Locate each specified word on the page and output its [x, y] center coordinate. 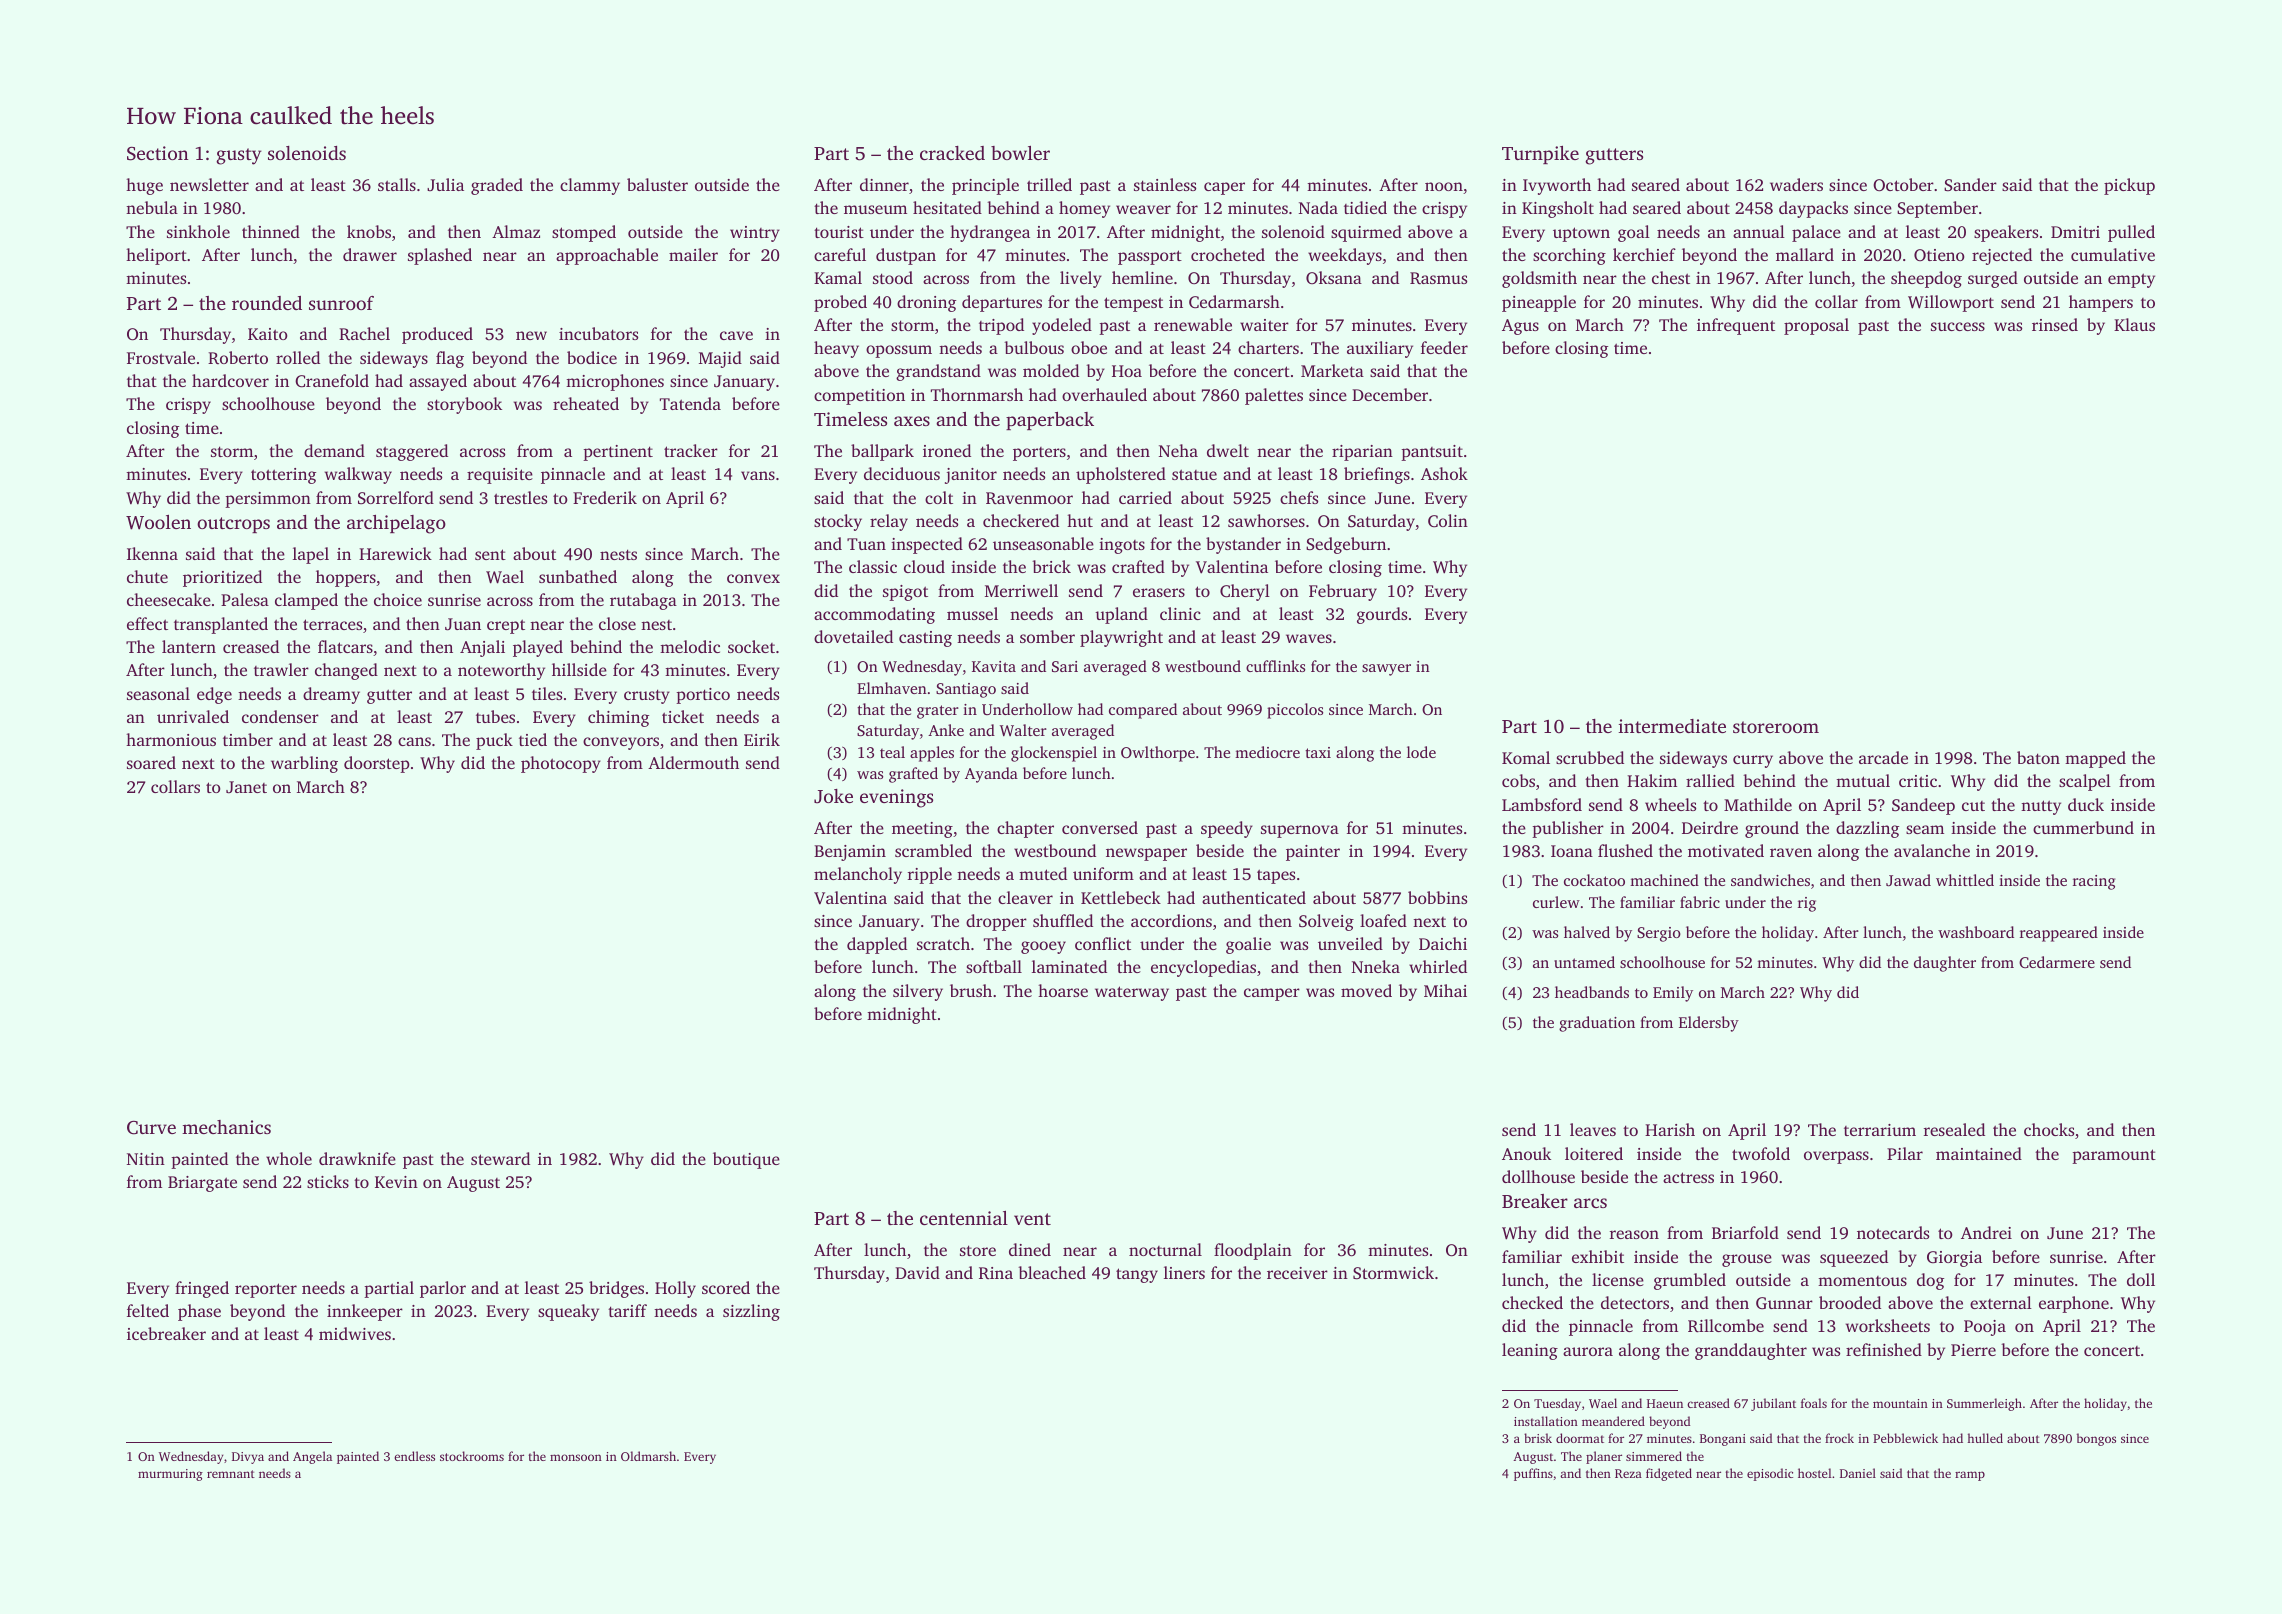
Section [157, 153]
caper [1224, 188]
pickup [2129, 186]
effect [147, 623]
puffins [1533, 1474]
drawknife [357, 1158]
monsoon [576, 1457]
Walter [1023, 730]
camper [1272, 994]
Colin [1448, 520]
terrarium [1880, 1130]
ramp [1970, 1476]
